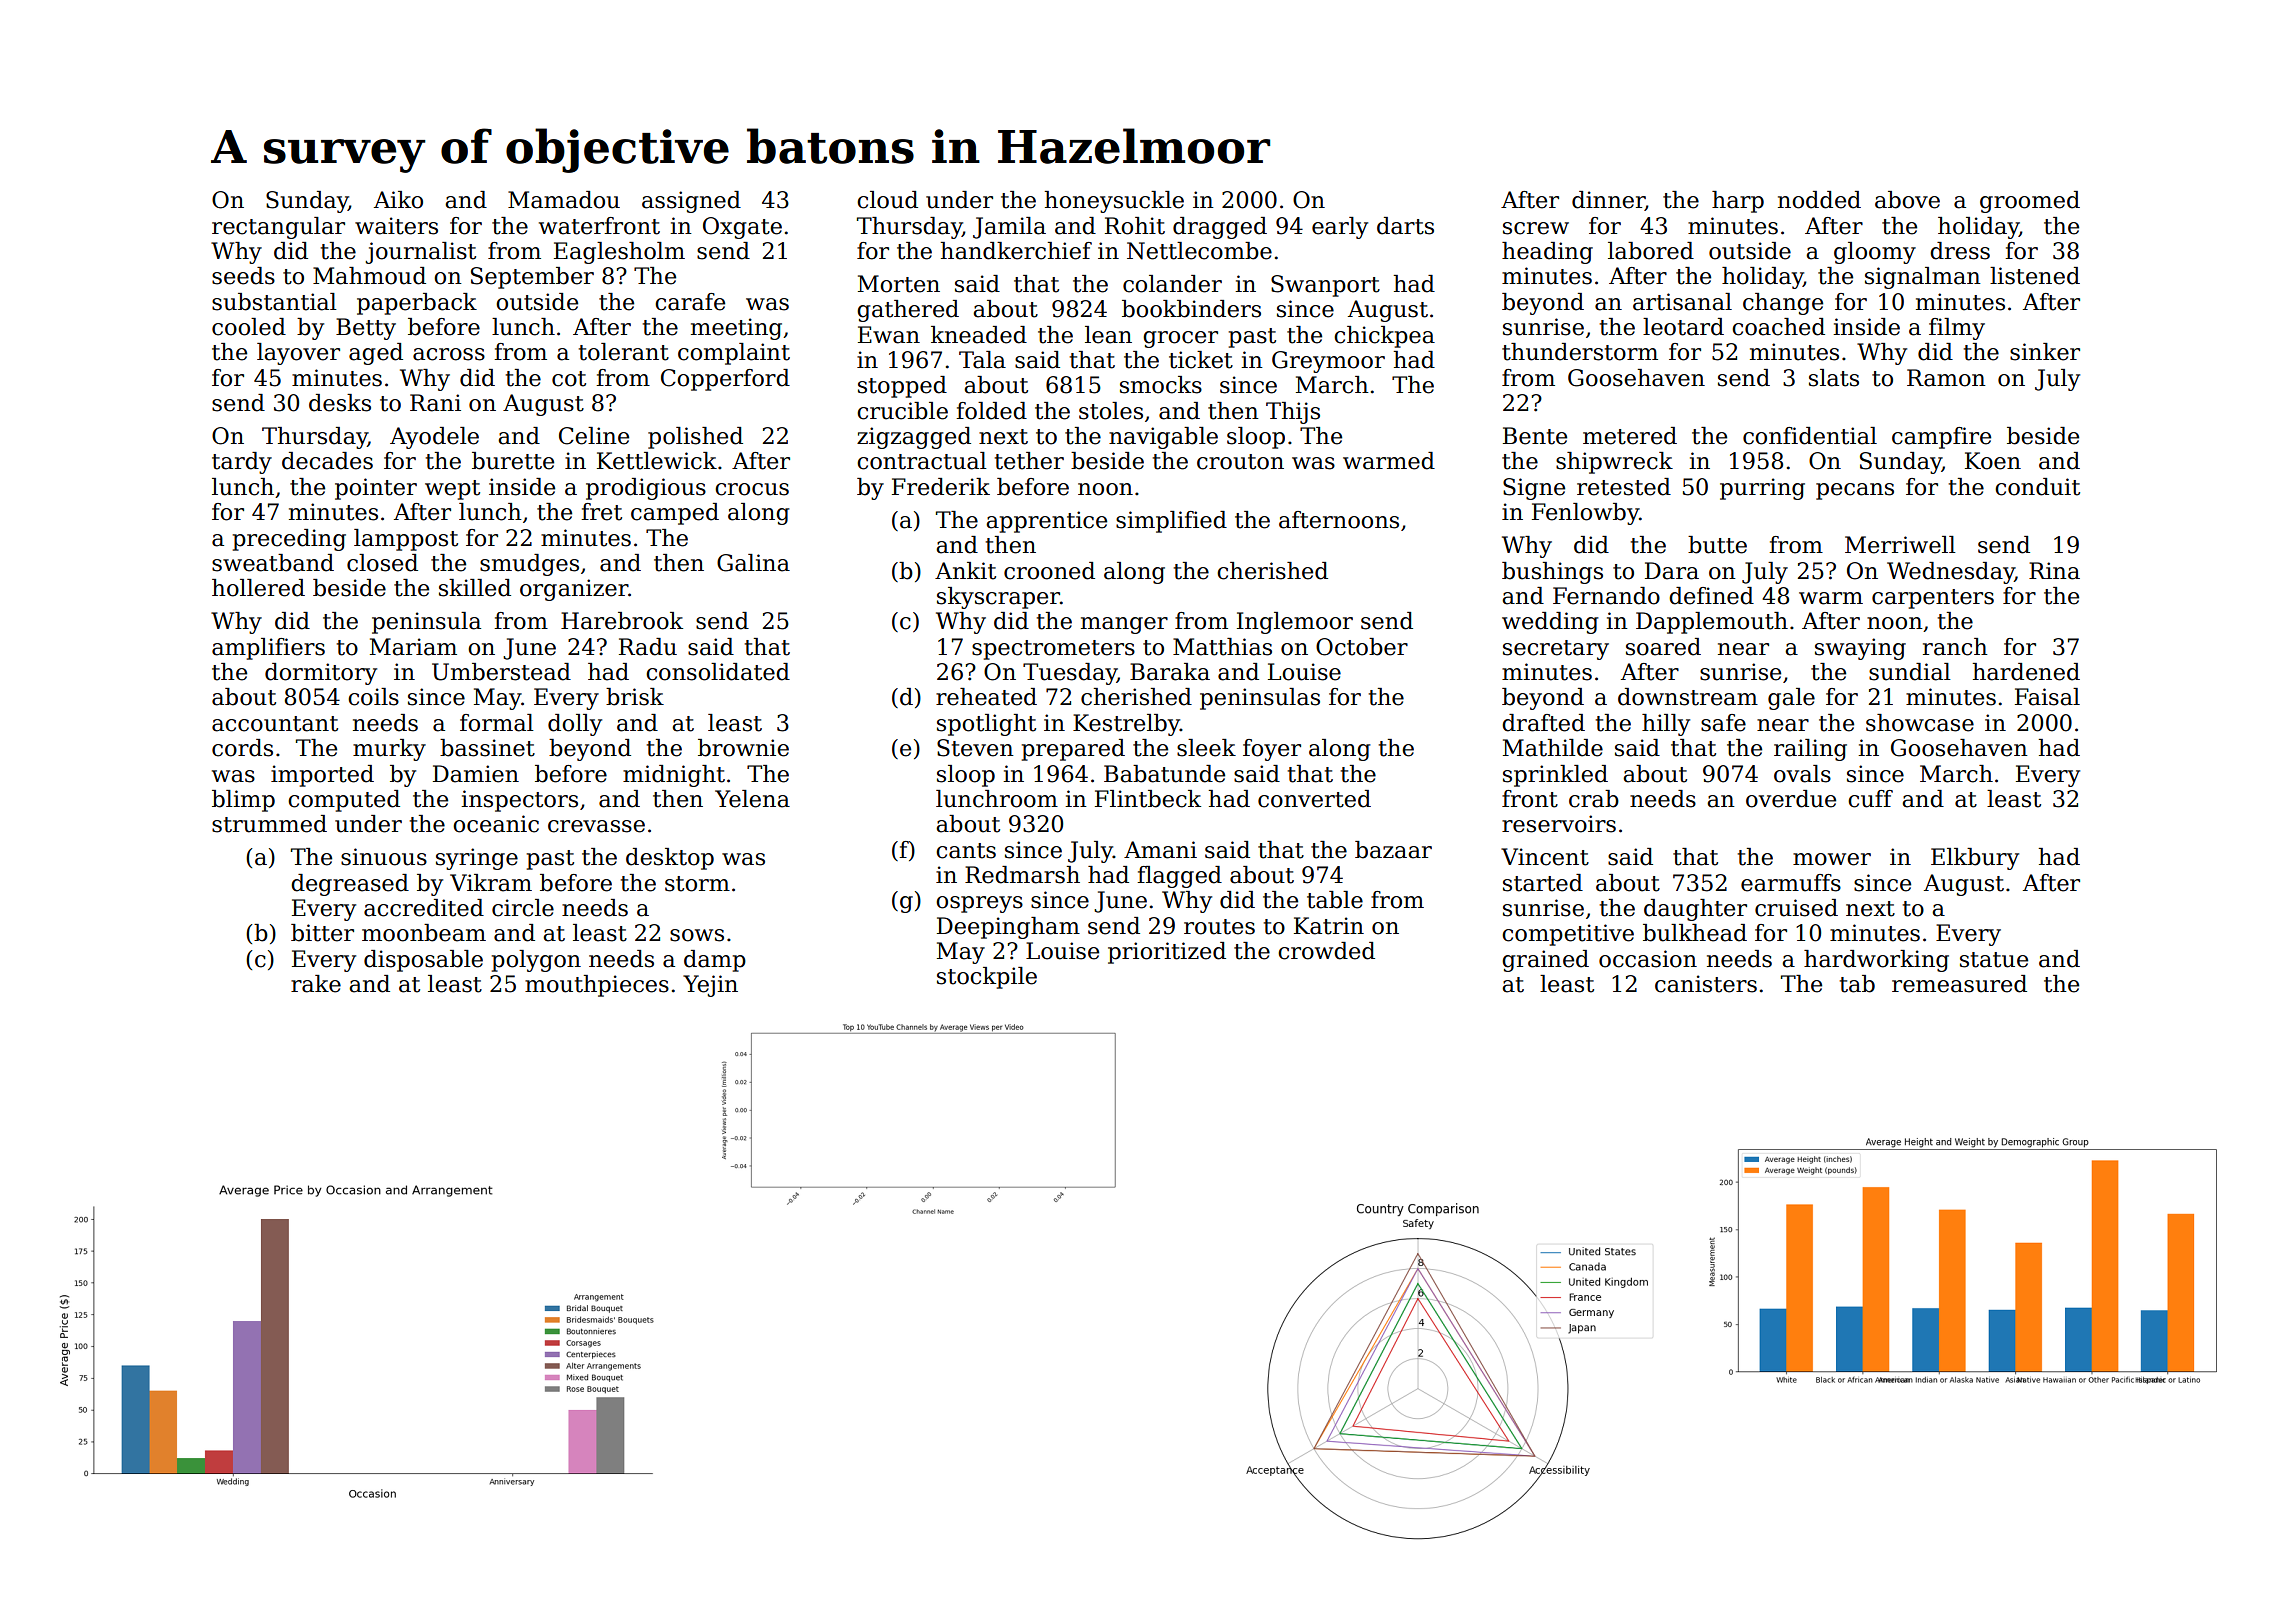 The height and width of the screenshot is (1620, 2292). What do you see at coordinates (1860, 649) in the screenshot?
I see `swaying` at bounding box center [1860, 649].
